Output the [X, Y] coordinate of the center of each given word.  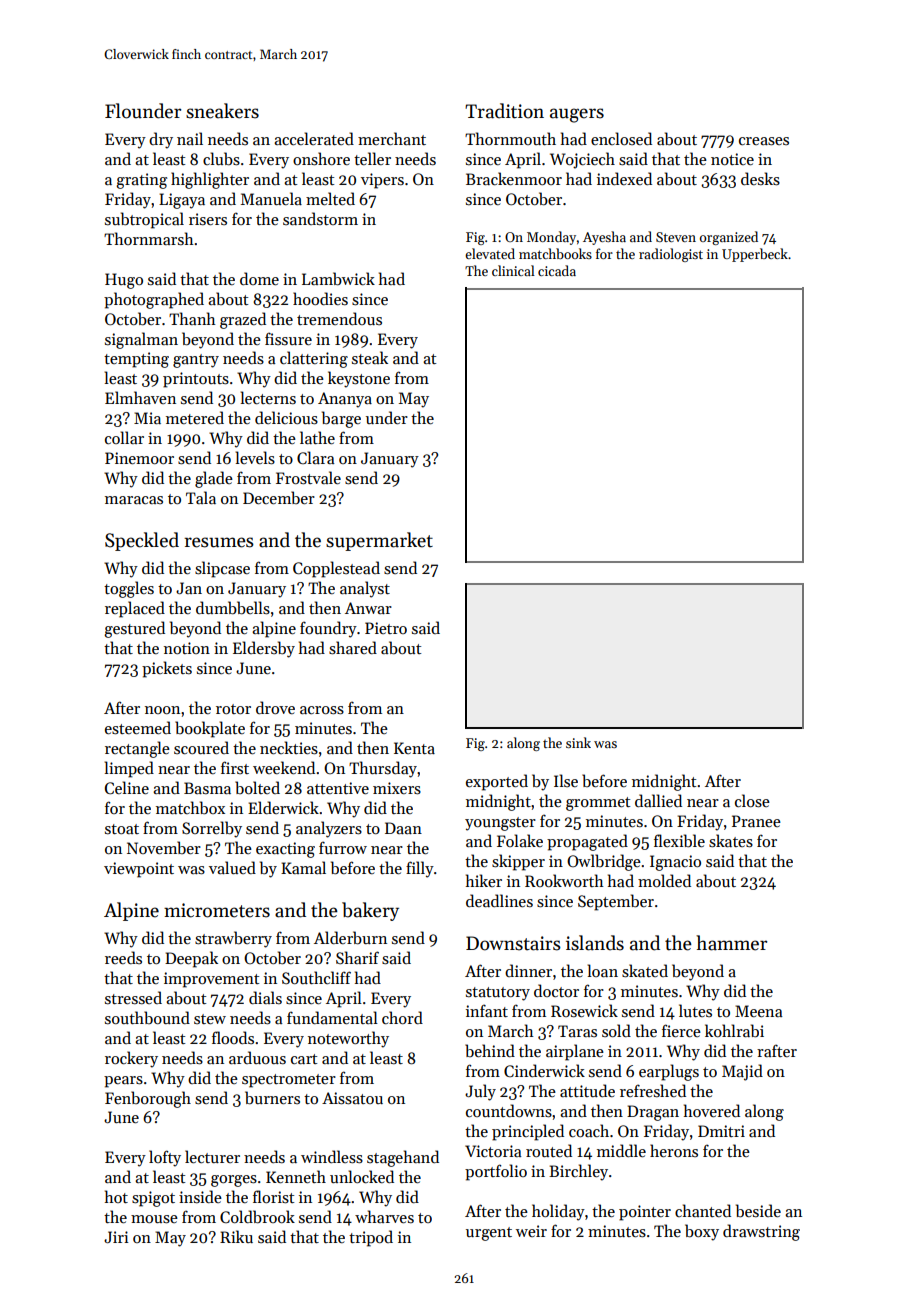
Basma [207, 788]
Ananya [345, 400]
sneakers [222, 111]
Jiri [116, 1237]
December [279, 497]
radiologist [671, 255]
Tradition [504, 111]
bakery [370, 911]
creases [764, 141]
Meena [759, 1011]
